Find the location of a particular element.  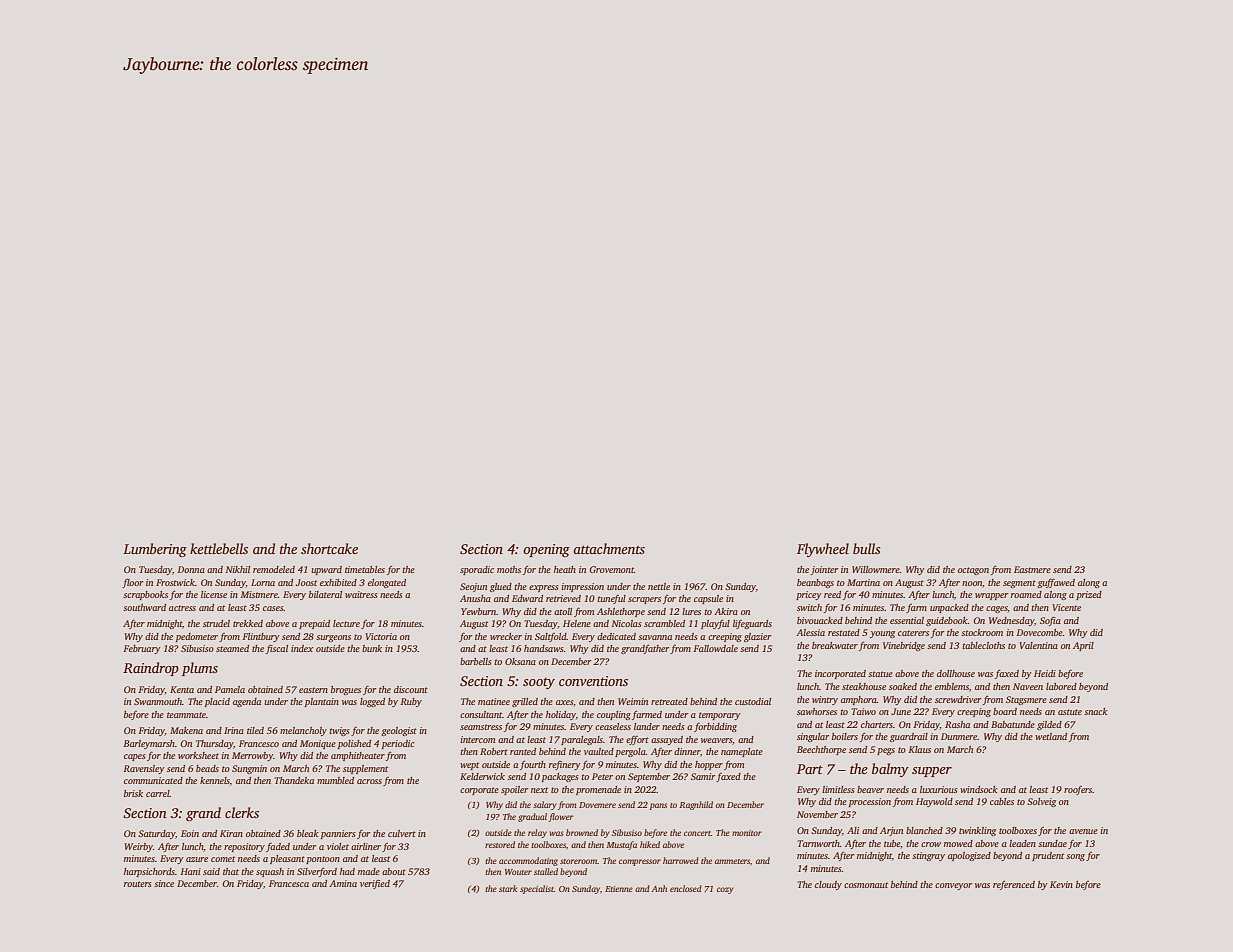

promenade is located at coordinates (598, 790).
